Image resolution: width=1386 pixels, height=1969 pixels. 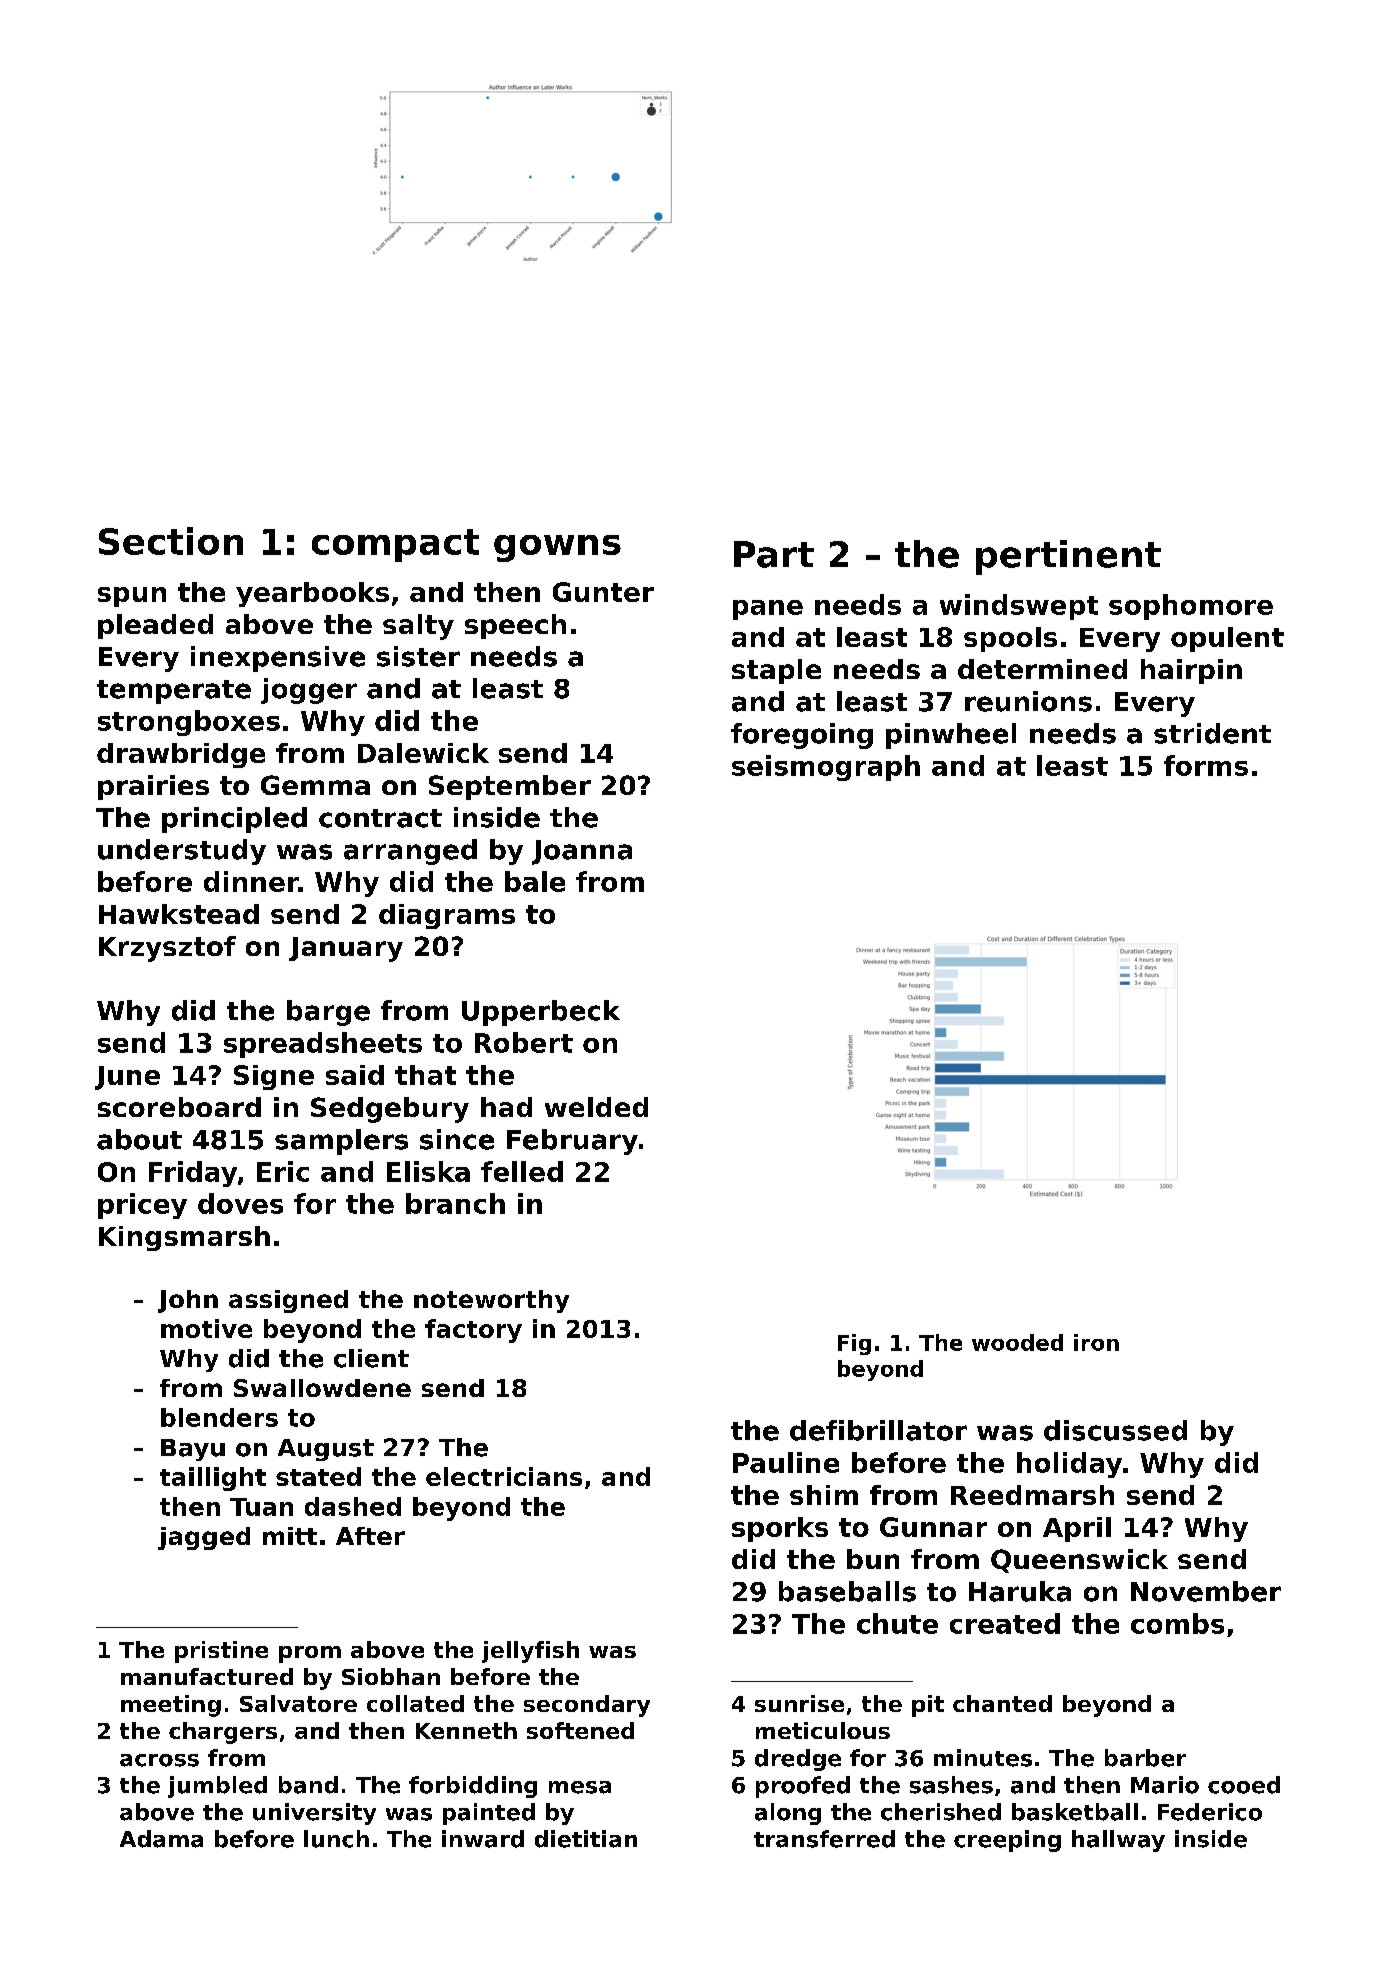 What do you see at coordinates (786, 1462) in the screenshot?
I see `Pauline` at bounding box center [786, 1462].
